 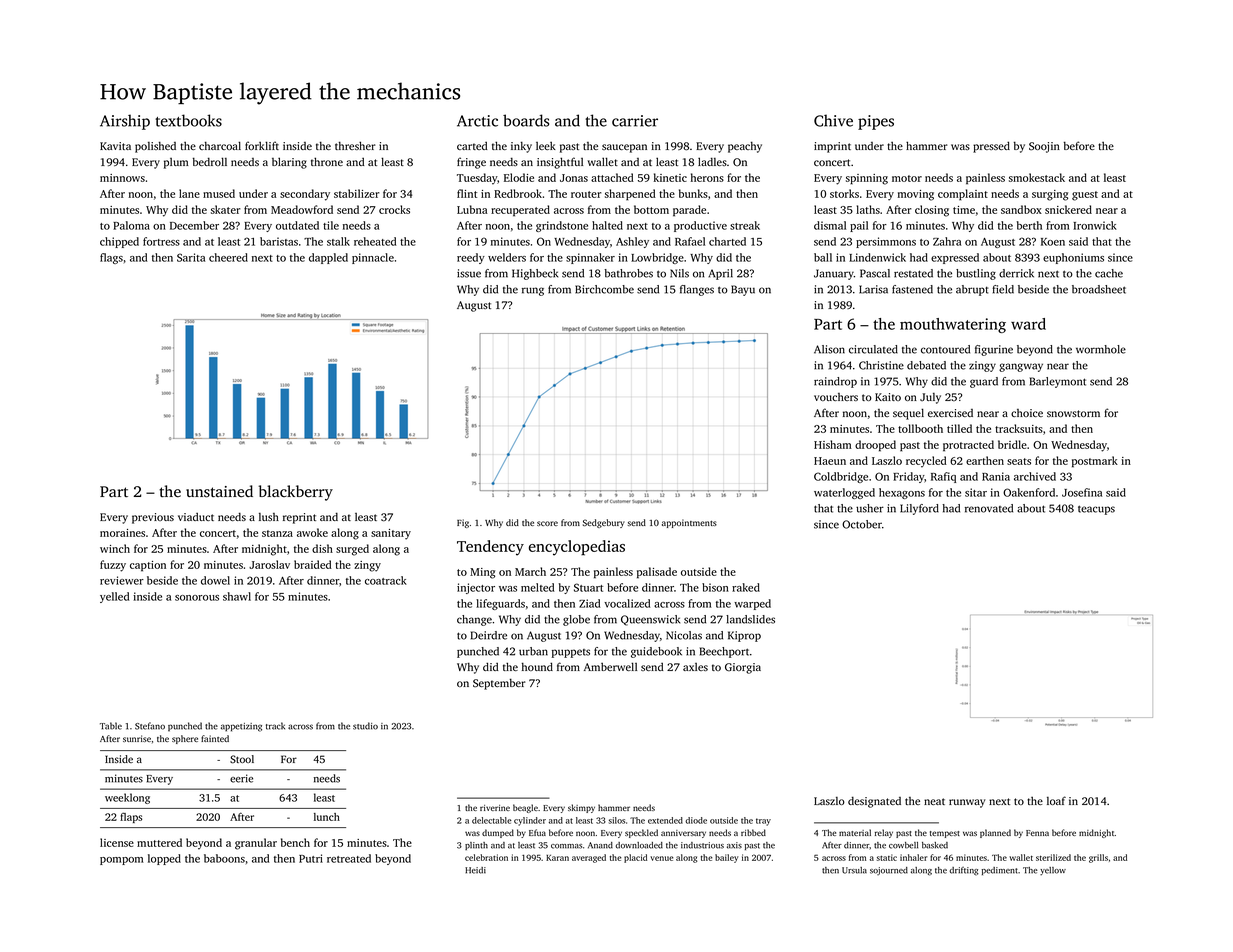 What do you see at coordinates (164, 859) in the image?
I see `lopped` at bounding box center [164, 859].
